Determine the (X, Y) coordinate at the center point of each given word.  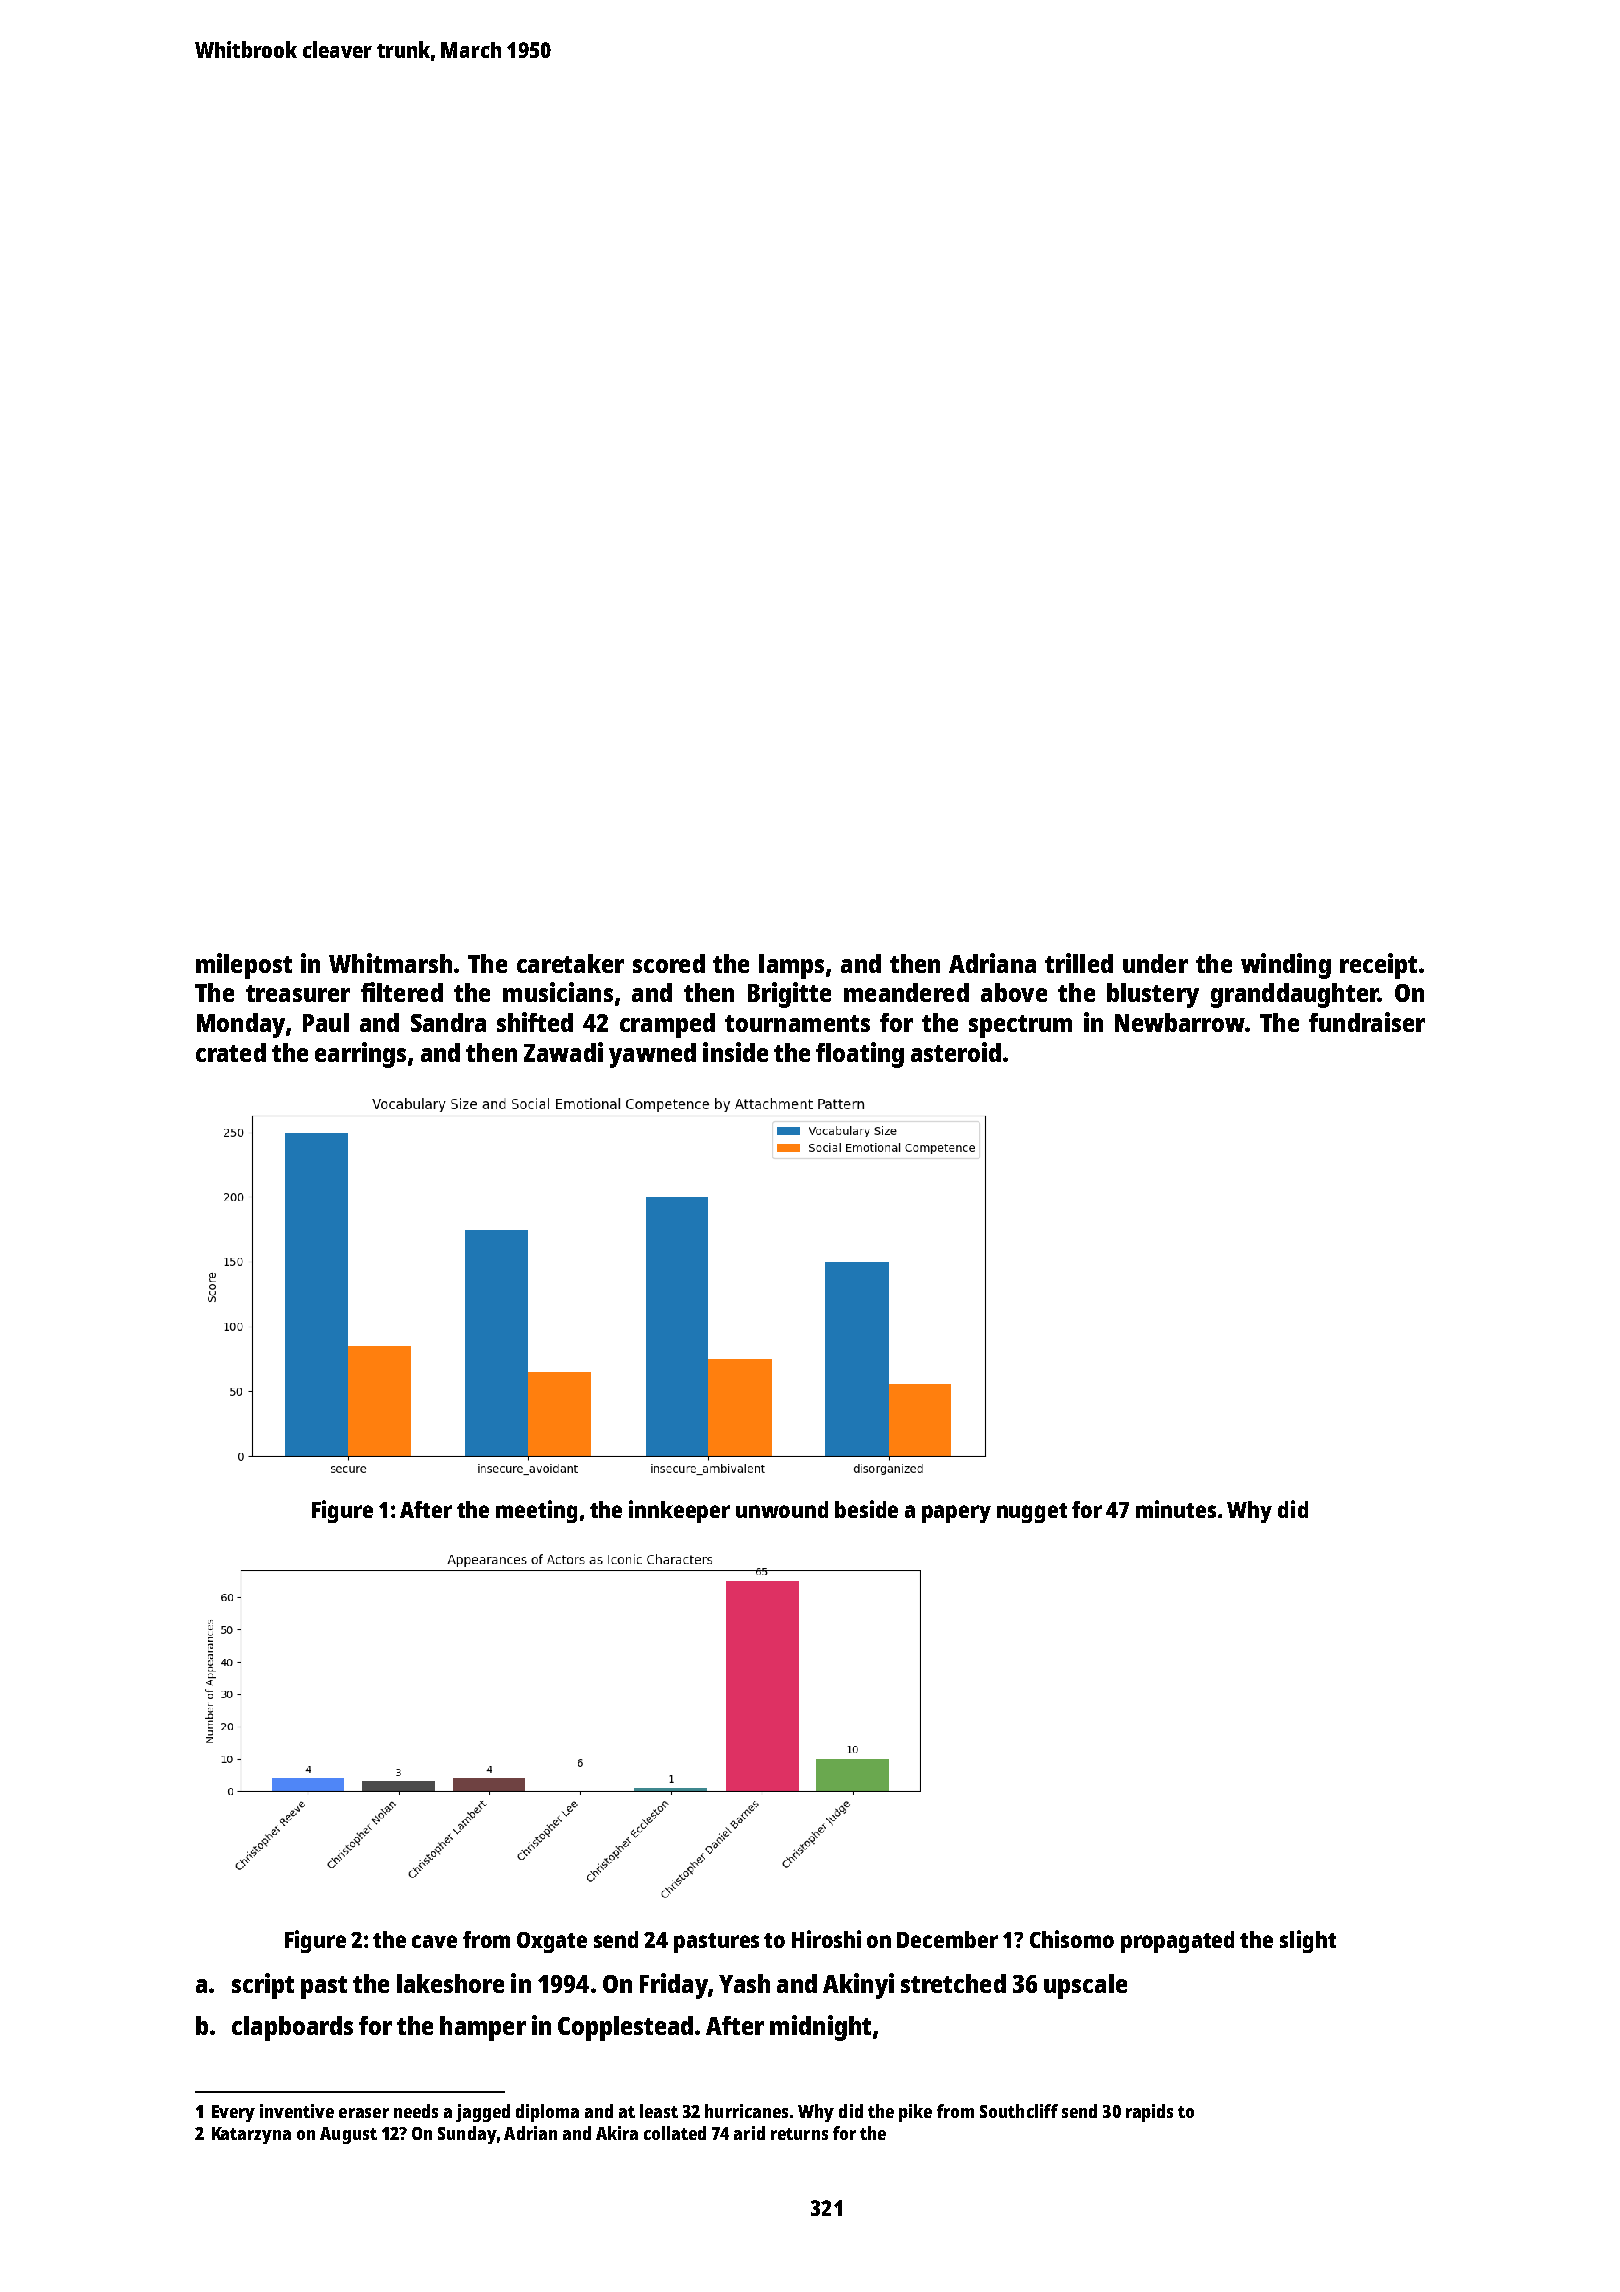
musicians (558, 992)
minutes (1176, 1509)
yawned (652, 1055)
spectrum (1020, 1026)
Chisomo (1072, 1939)
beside (866, 1509)
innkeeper (679, 1511)
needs (416, 2111)
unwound (782, 1509)
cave (434, 1941)
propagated (1177, 1942)
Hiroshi (826, 1939)
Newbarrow (1180, 1022)
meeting (536, 1511)
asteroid (956, 1052)
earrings (360, 1055)
